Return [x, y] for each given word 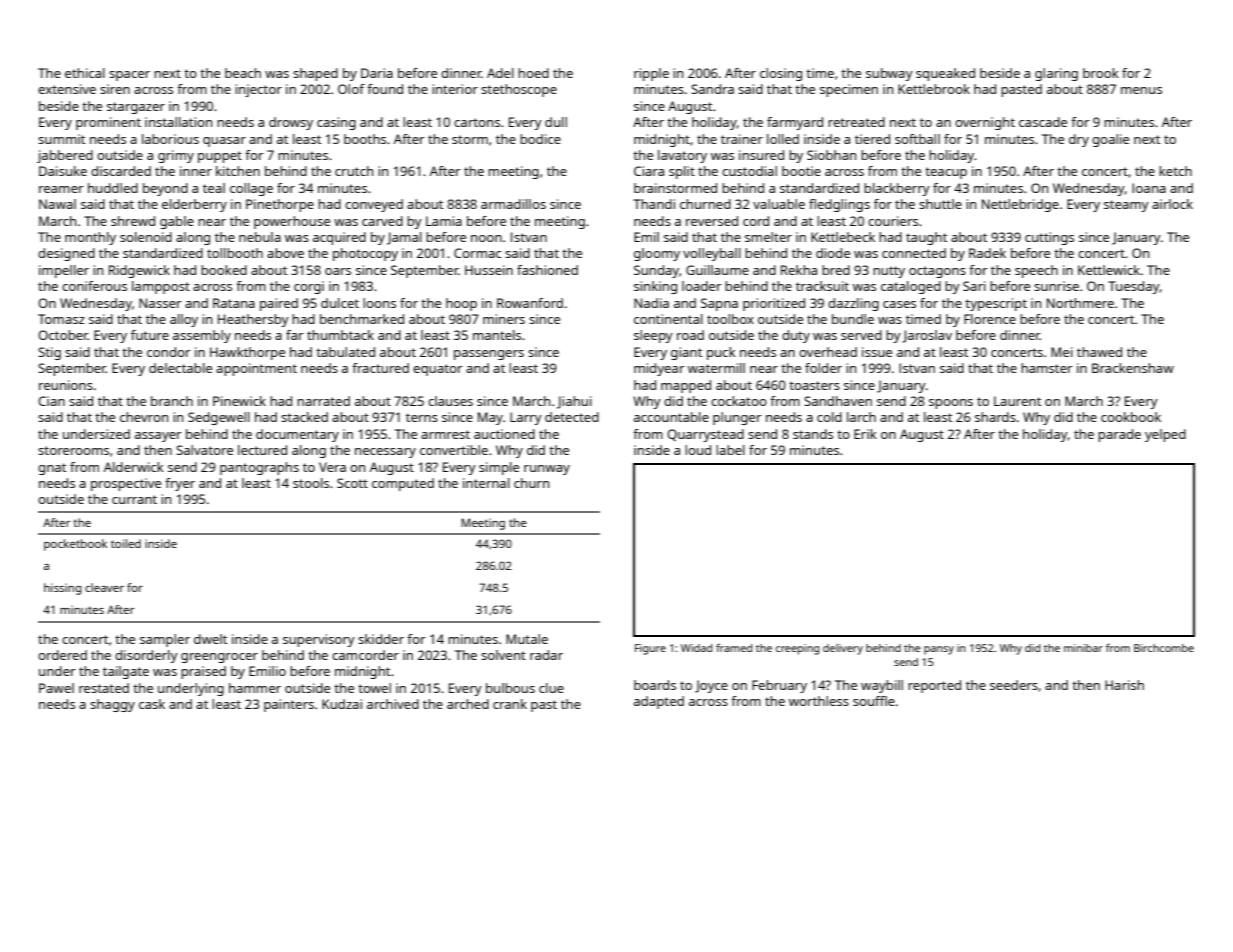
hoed [533, 73]
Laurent [1017, 401]
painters [289, 705]
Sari [974, 286]
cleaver [104, 587]
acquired [339, 238]
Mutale [527, 639]
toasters [814, 385]
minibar [1083, 648]
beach [243, 73]
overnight [985, 123]
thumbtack [340, 335]
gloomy [657, 254]
